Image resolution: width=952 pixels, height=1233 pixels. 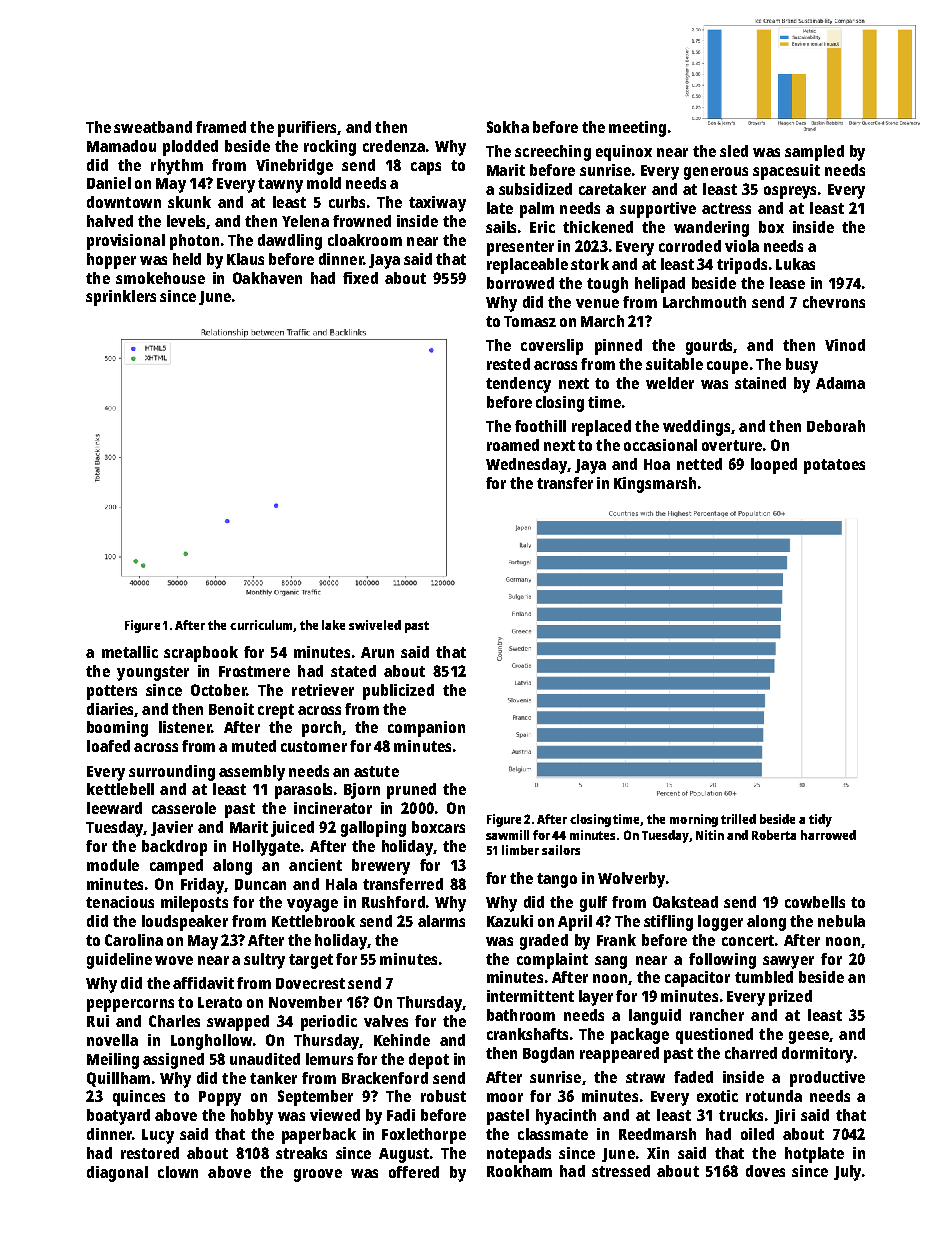 I want to click on lease, so click(x=787, y=283).
